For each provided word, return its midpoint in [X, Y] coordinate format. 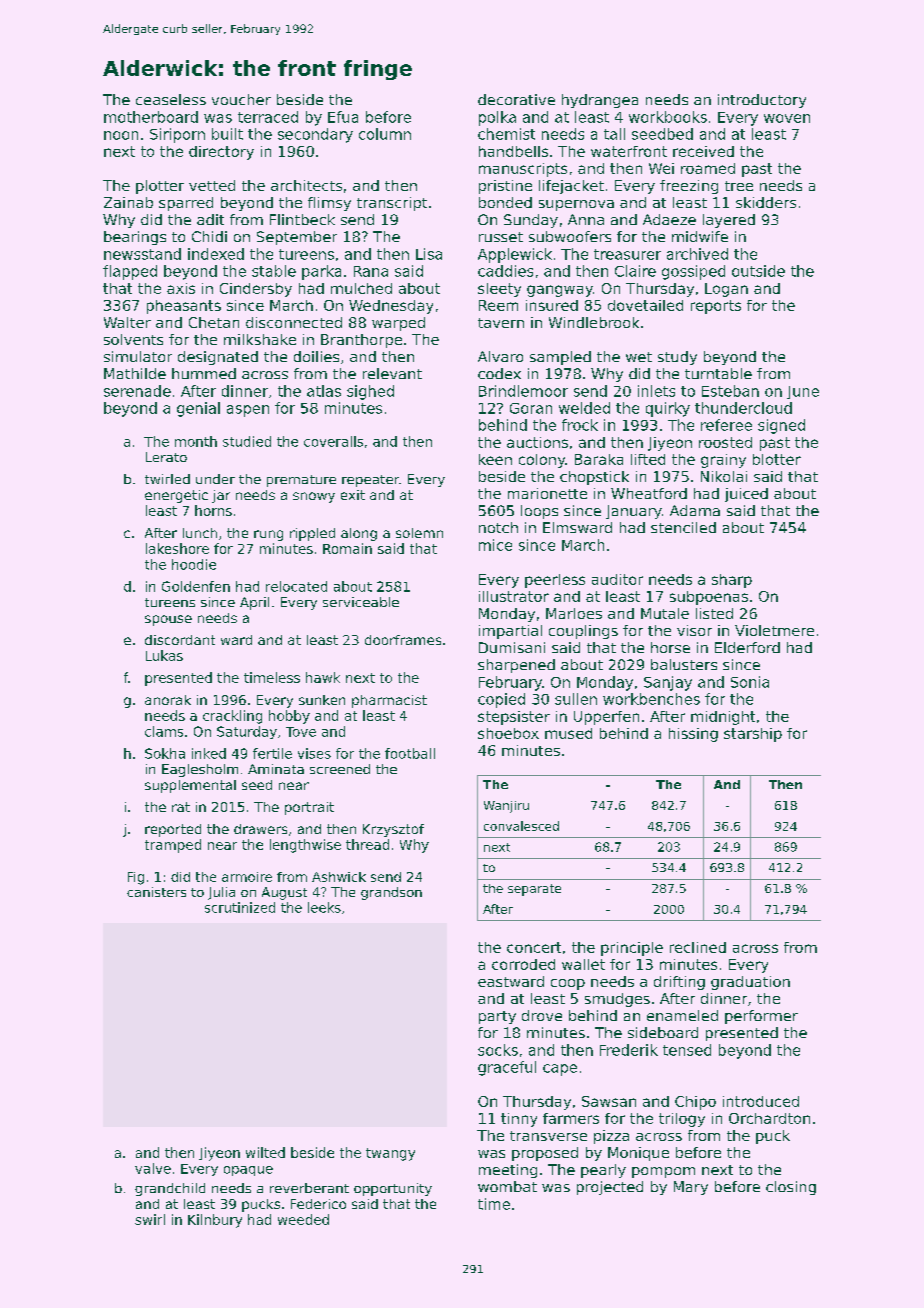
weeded [303, 1219]
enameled [682, 1015]
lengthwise [305, 846]
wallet [583, 964]
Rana [371, 271]
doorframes [403, 640]
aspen [248, 411]
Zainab [128, 202]
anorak [168, 700]
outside [758, 271]
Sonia [750, 682]
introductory [762, 101]
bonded [505, 202]
